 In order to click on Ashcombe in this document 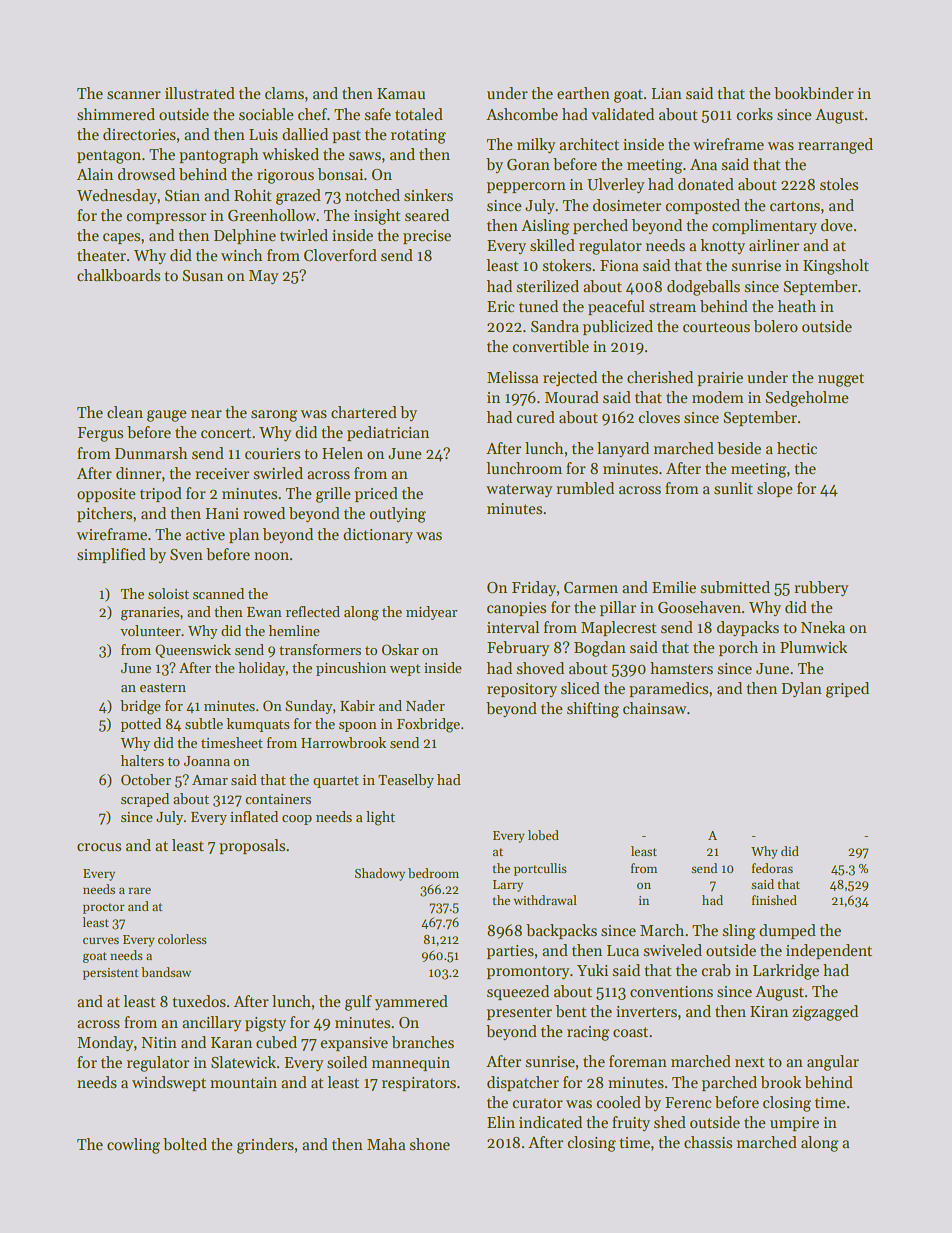, I will do `click(522, 114)`.
